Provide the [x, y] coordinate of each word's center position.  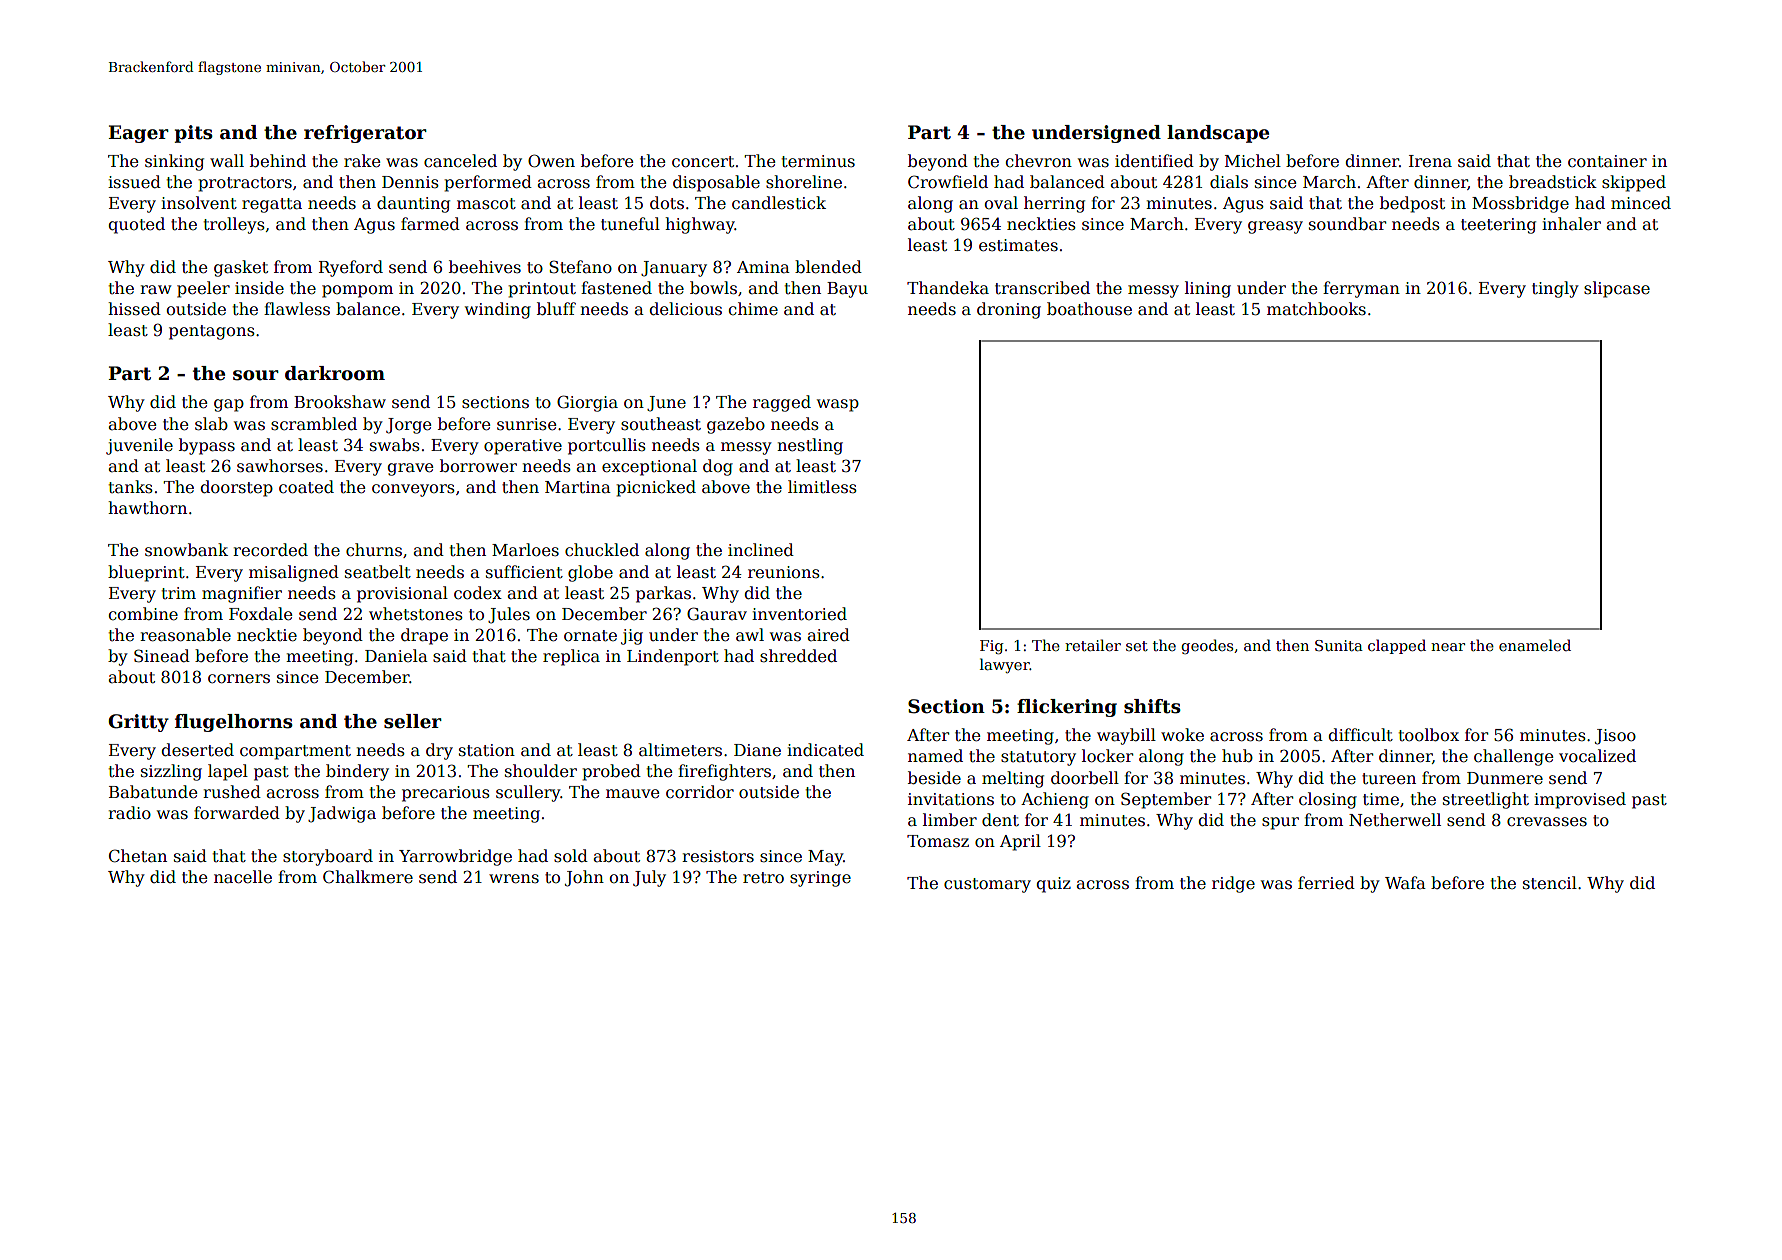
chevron [1038, 161]
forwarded [237, 813]
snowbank [186, 550]
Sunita [1339, 645]
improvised [1580, 800]
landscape [1218, 134]
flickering [1067, 708]
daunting [413, 204]
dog [718, 467]
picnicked [656, 488]
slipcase [1617, 289]
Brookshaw [340, 402]
